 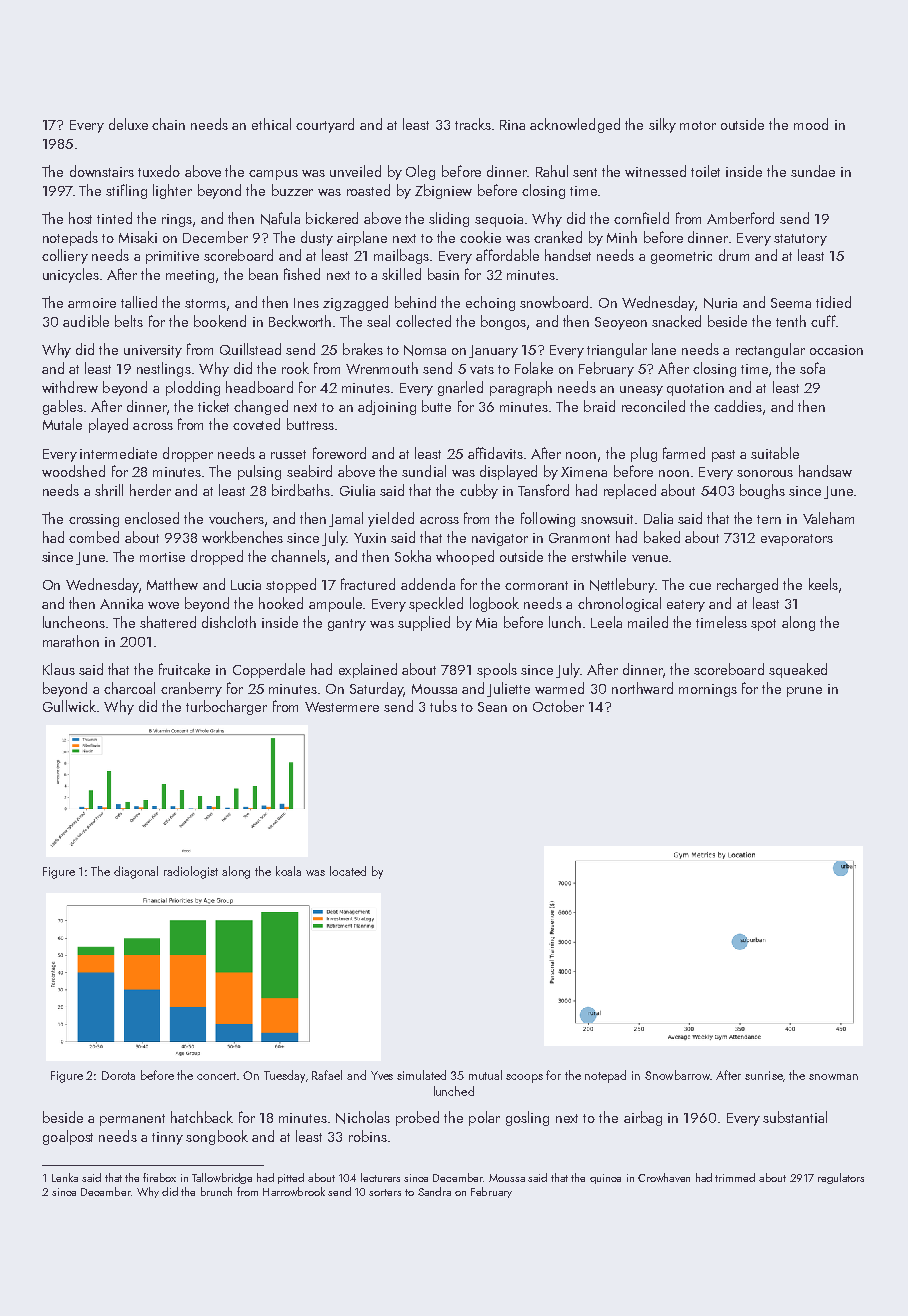 What do you see at coordinates (136, 872) in the screenshot?
I see `diagonal` at bounding box center [136, 872].
